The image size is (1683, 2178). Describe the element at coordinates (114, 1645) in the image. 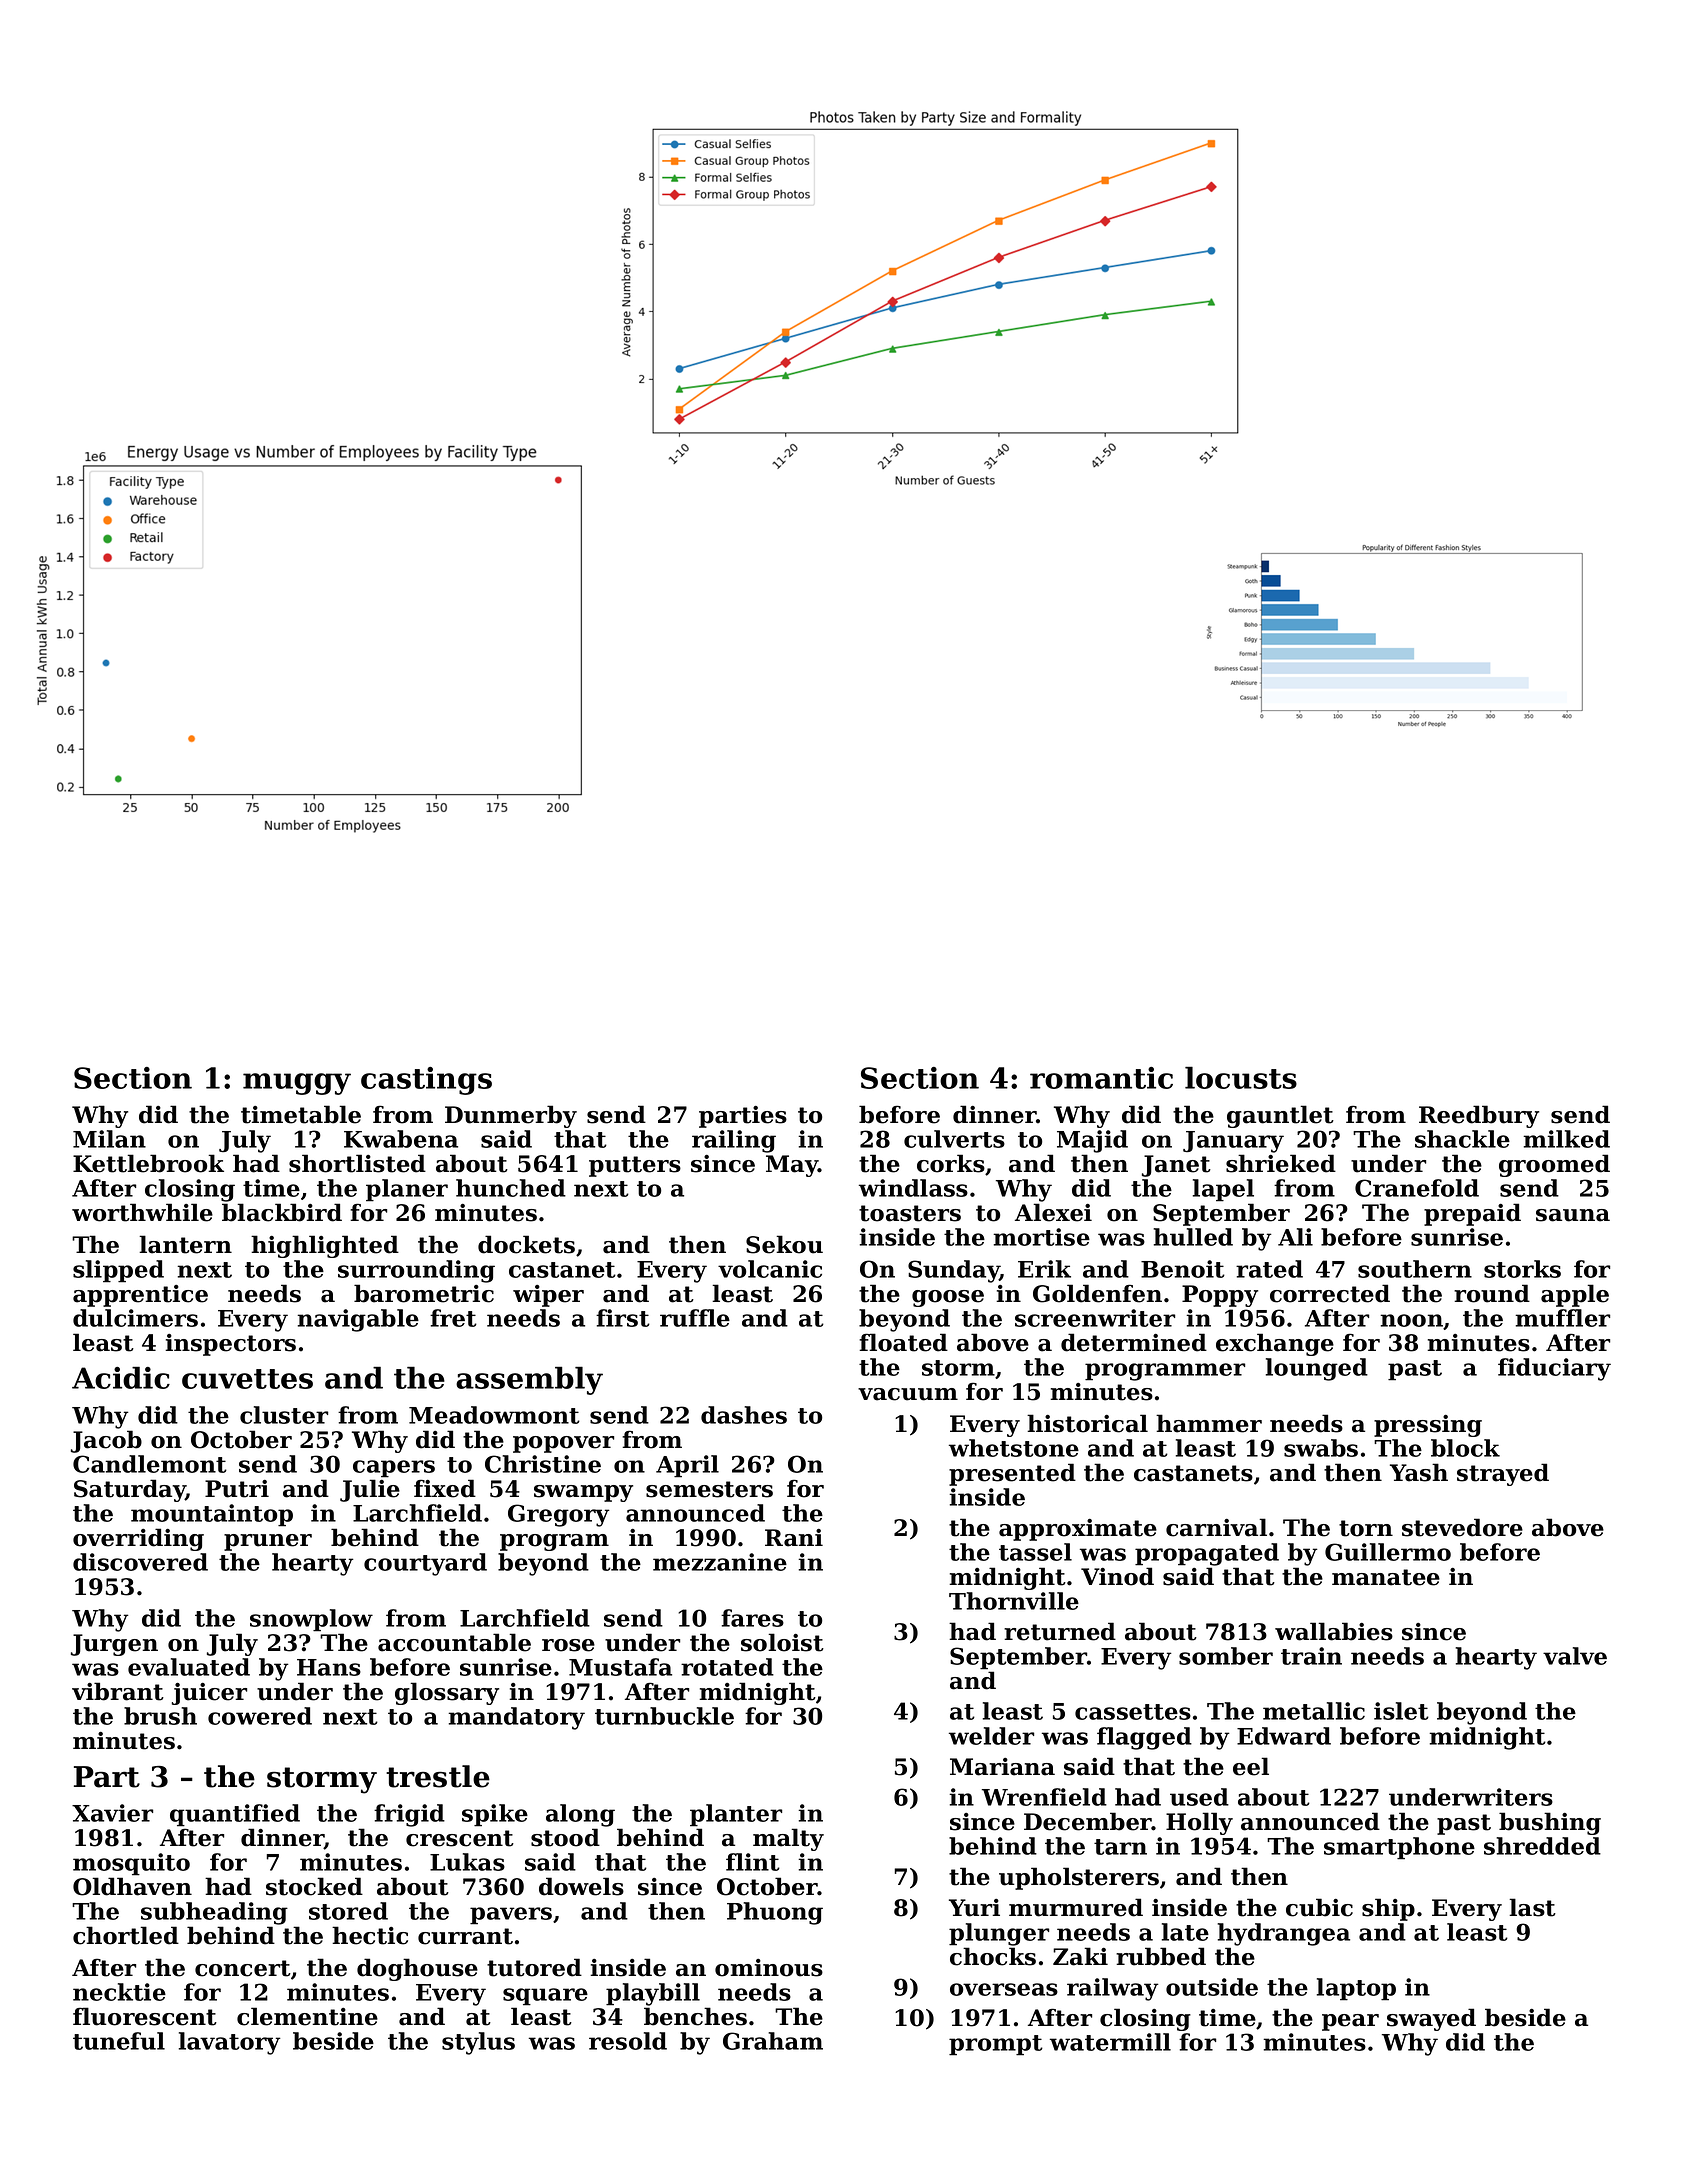

I see `Jurgen` at that location.
